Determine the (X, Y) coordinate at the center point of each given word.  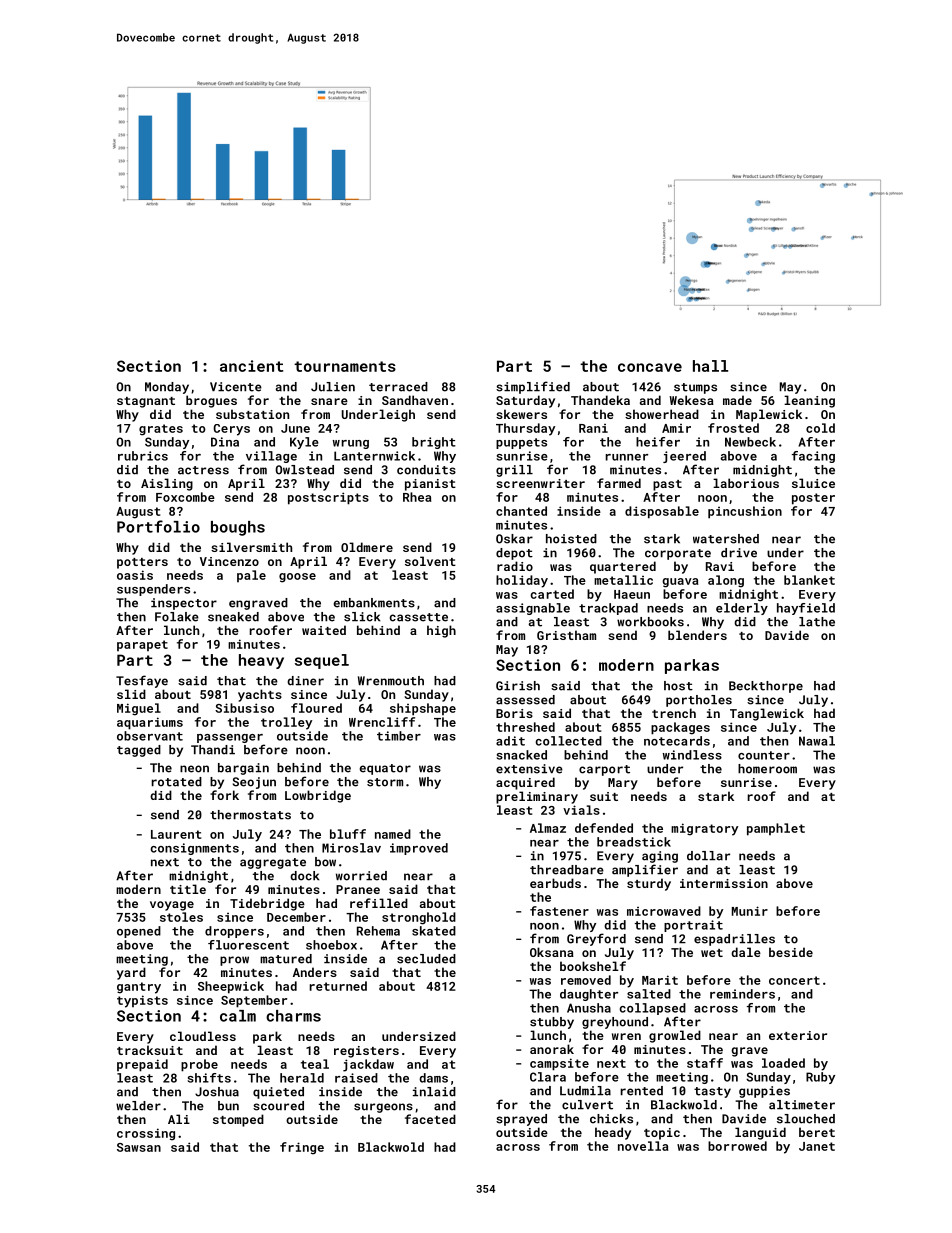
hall (710, 366)
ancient (251, 366)
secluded (426, 959)
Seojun (254, 783)
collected (568, 741)
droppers (234, 932)
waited (324, 630)
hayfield (806, 609)
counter (764, 755)
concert (794, 980)
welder (138, 1106)
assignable (533, 609)
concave (650, 367)
